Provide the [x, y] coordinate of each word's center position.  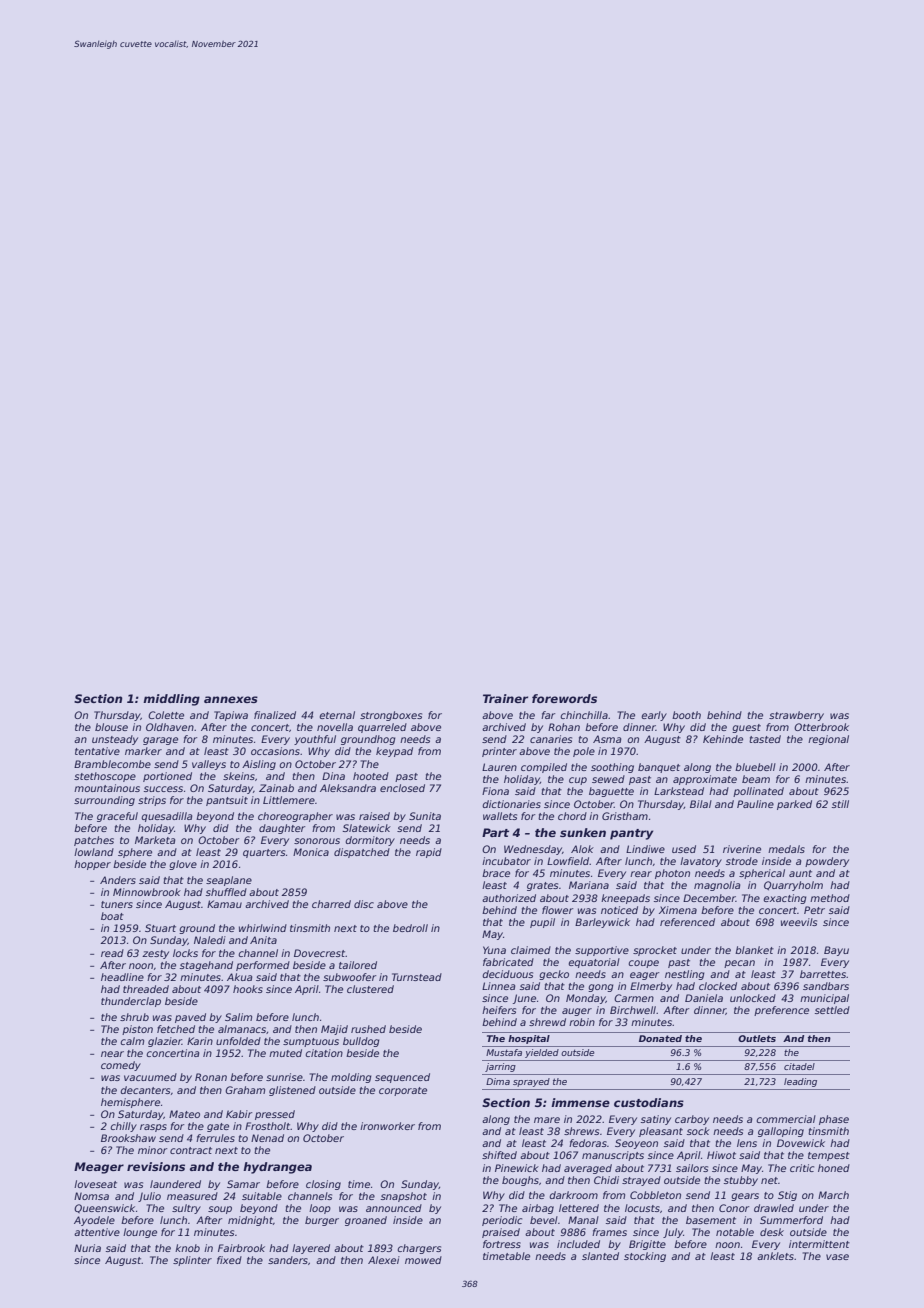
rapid [429, 853]
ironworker [387, 1126]
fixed [229, 1260]
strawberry [796, 716]
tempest [829, 1156]
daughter [282, 829]
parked [794, 805]
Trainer [505, 698]
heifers [499, 1010]
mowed [423, 1260]
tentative [97, 751]
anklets [775, 1256]
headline [122, 977]
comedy [121, 1066]
